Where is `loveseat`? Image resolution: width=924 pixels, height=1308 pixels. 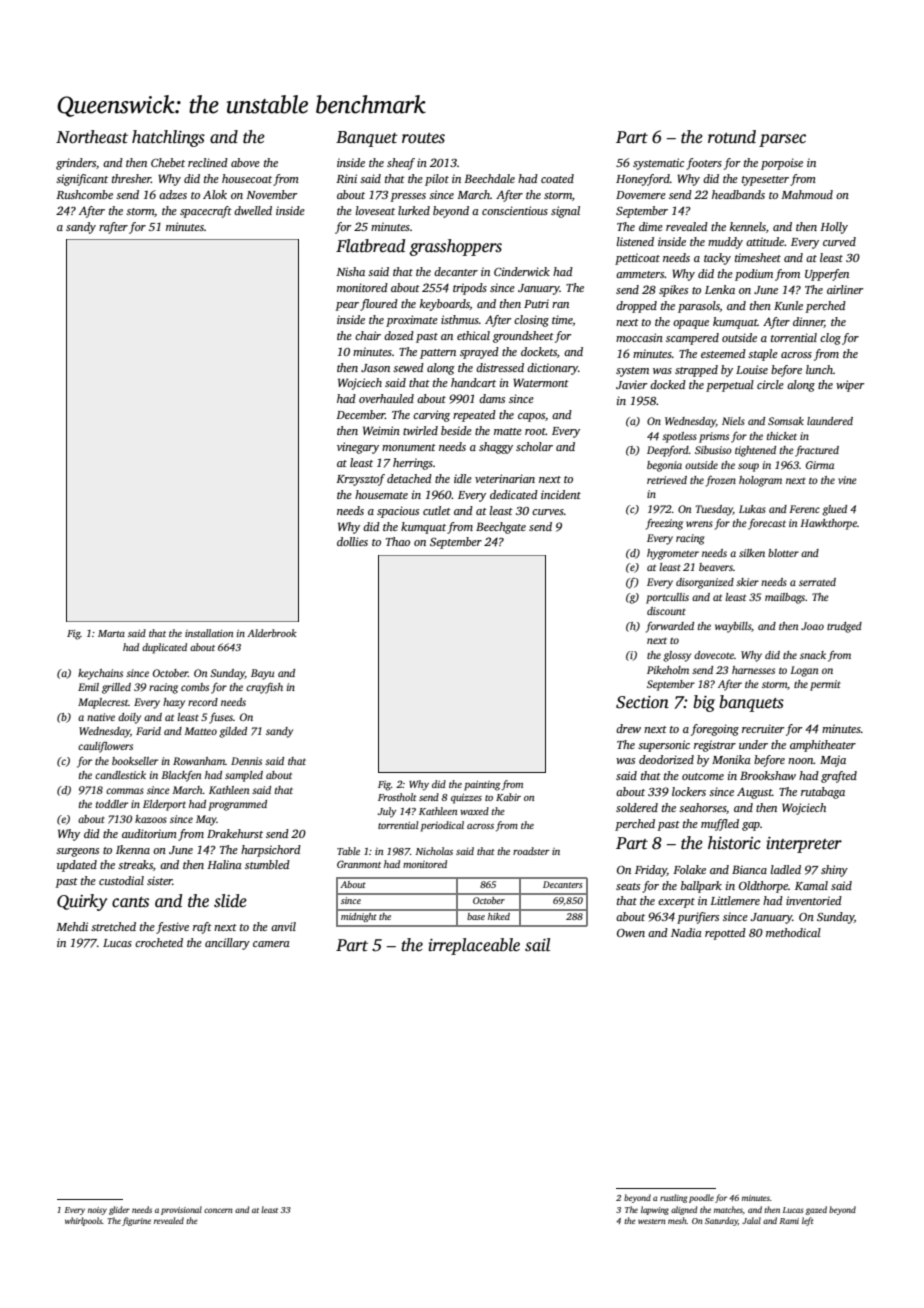
loveseat is located at coordinates (375, 210).
